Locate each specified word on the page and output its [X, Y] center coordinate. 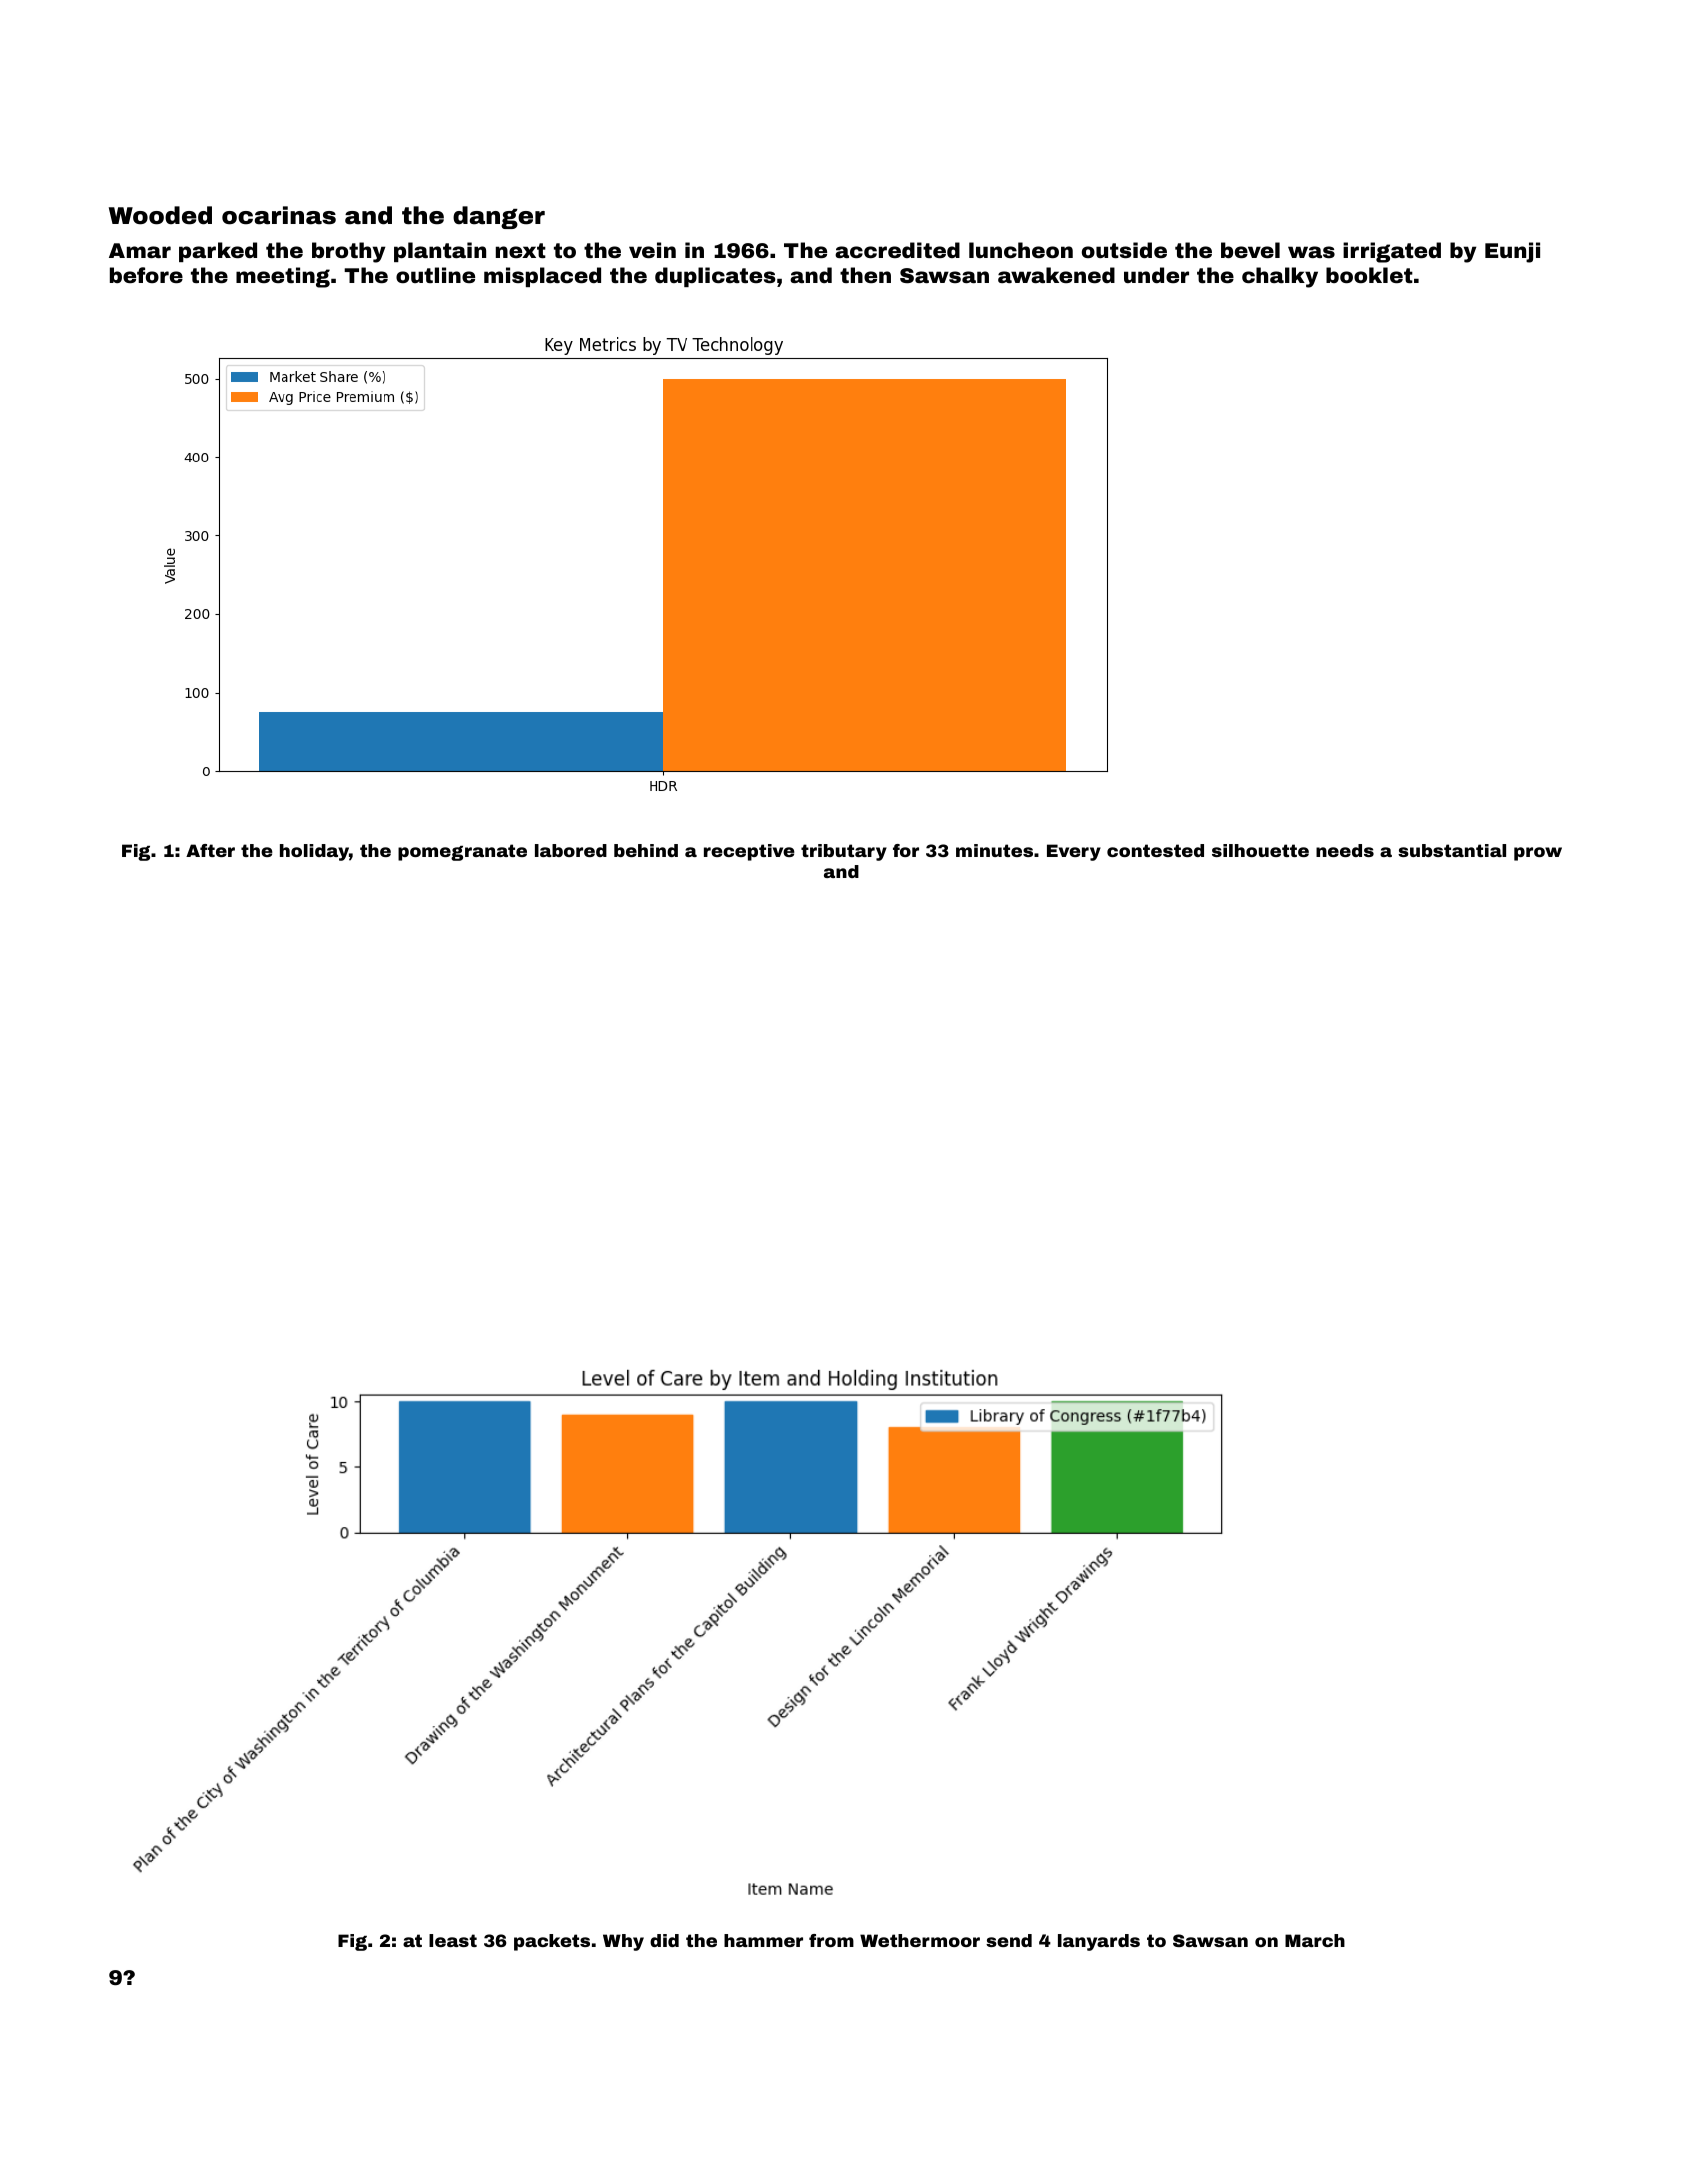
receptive [749, 852]
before [146, 275]
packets [552, 1942]
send [1009, 1940]
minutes [994, 850]
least [453, 1940]
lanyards [1099, 1942]
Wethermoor [920, 1940]
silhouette [1260, 850]
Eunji [1512, 252]
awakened [1056, 275]
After [210, 850]
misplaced [542, 277]
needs [1345, 850]
